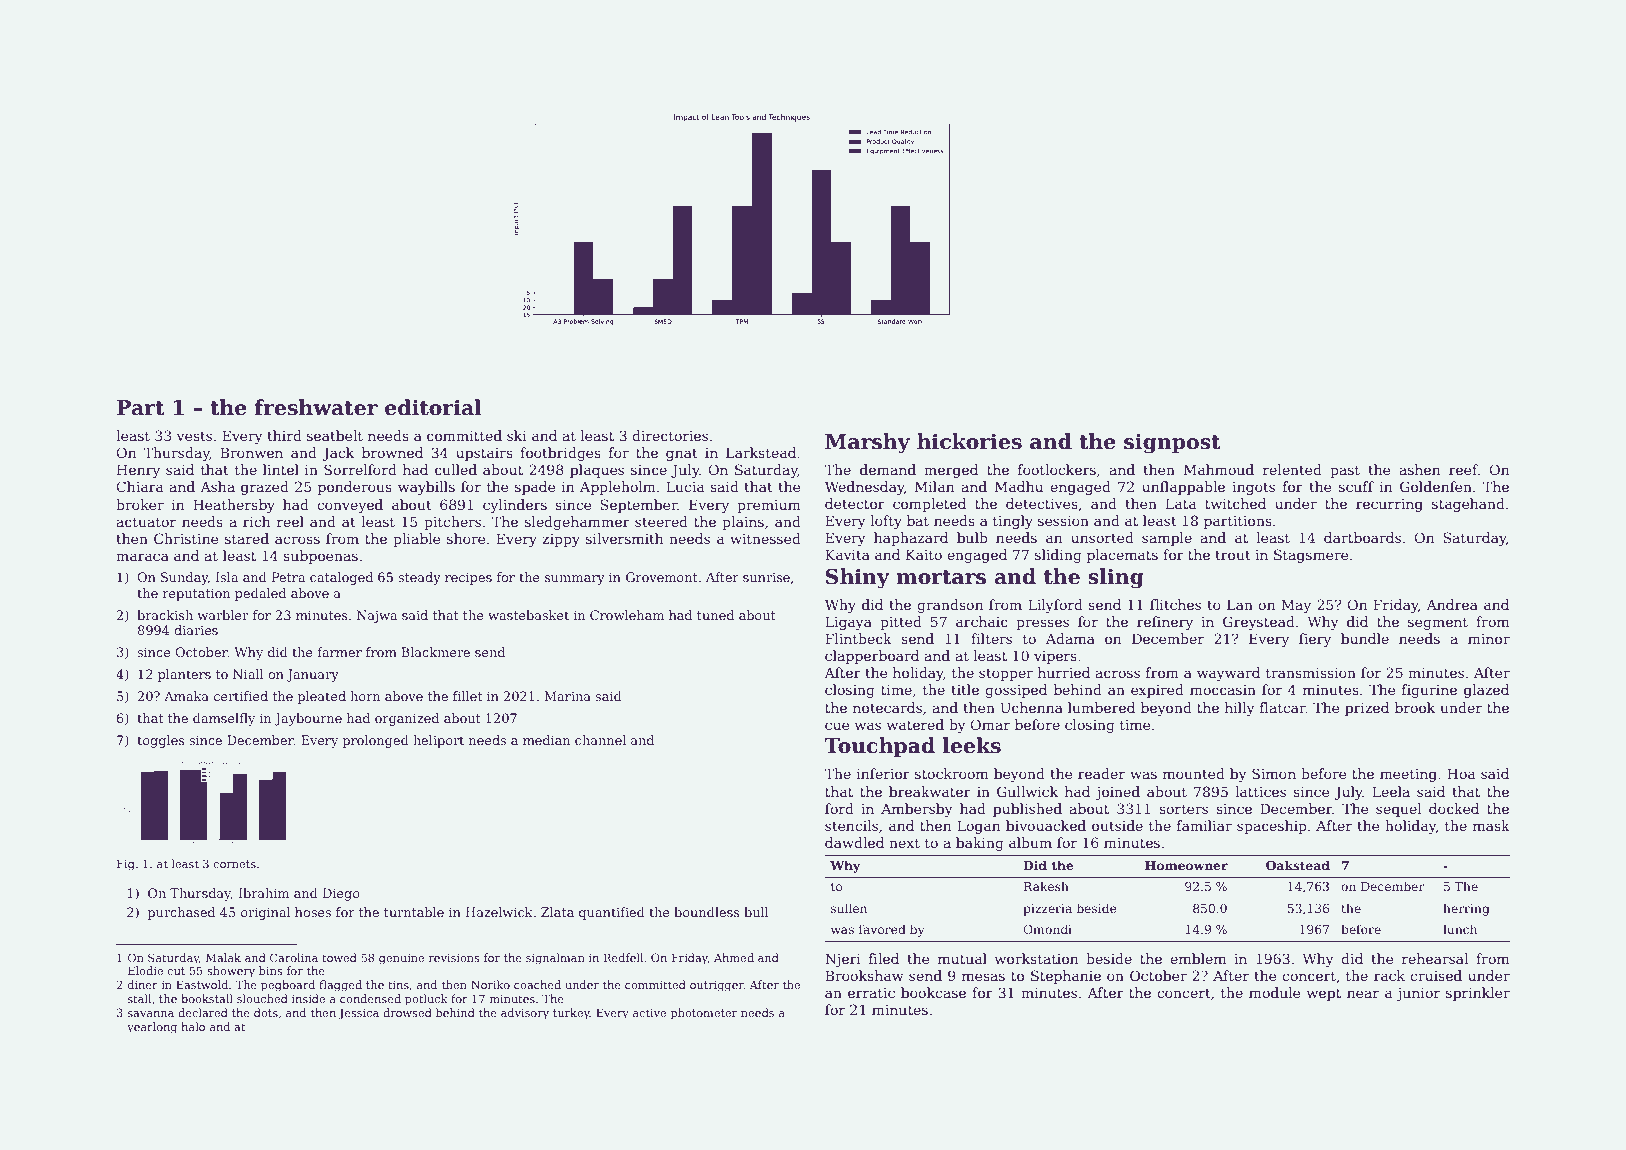 The image size is (1626, 1150). What do you see at coordinates (1491, 825) in the screenshot?
I see `mask` at bounding box center [1491, 825].
